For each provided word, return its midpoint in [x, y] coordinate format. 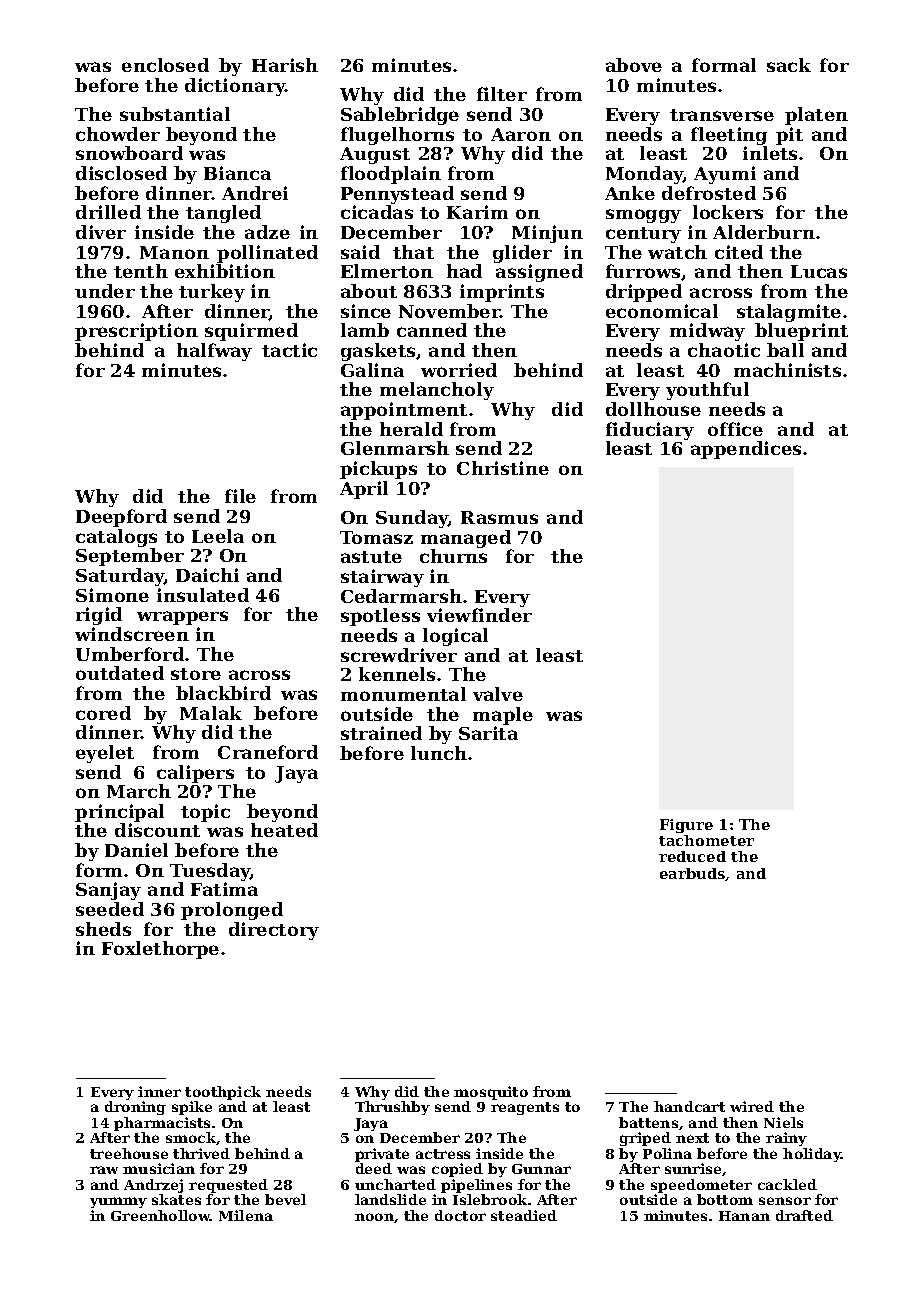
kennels [397, 674]
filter [502, 94]
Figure [686, 826]
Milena [246, 1215]
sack [789, 65]
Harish [285, 65]
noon [374, 1217]
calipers [195, 774]
